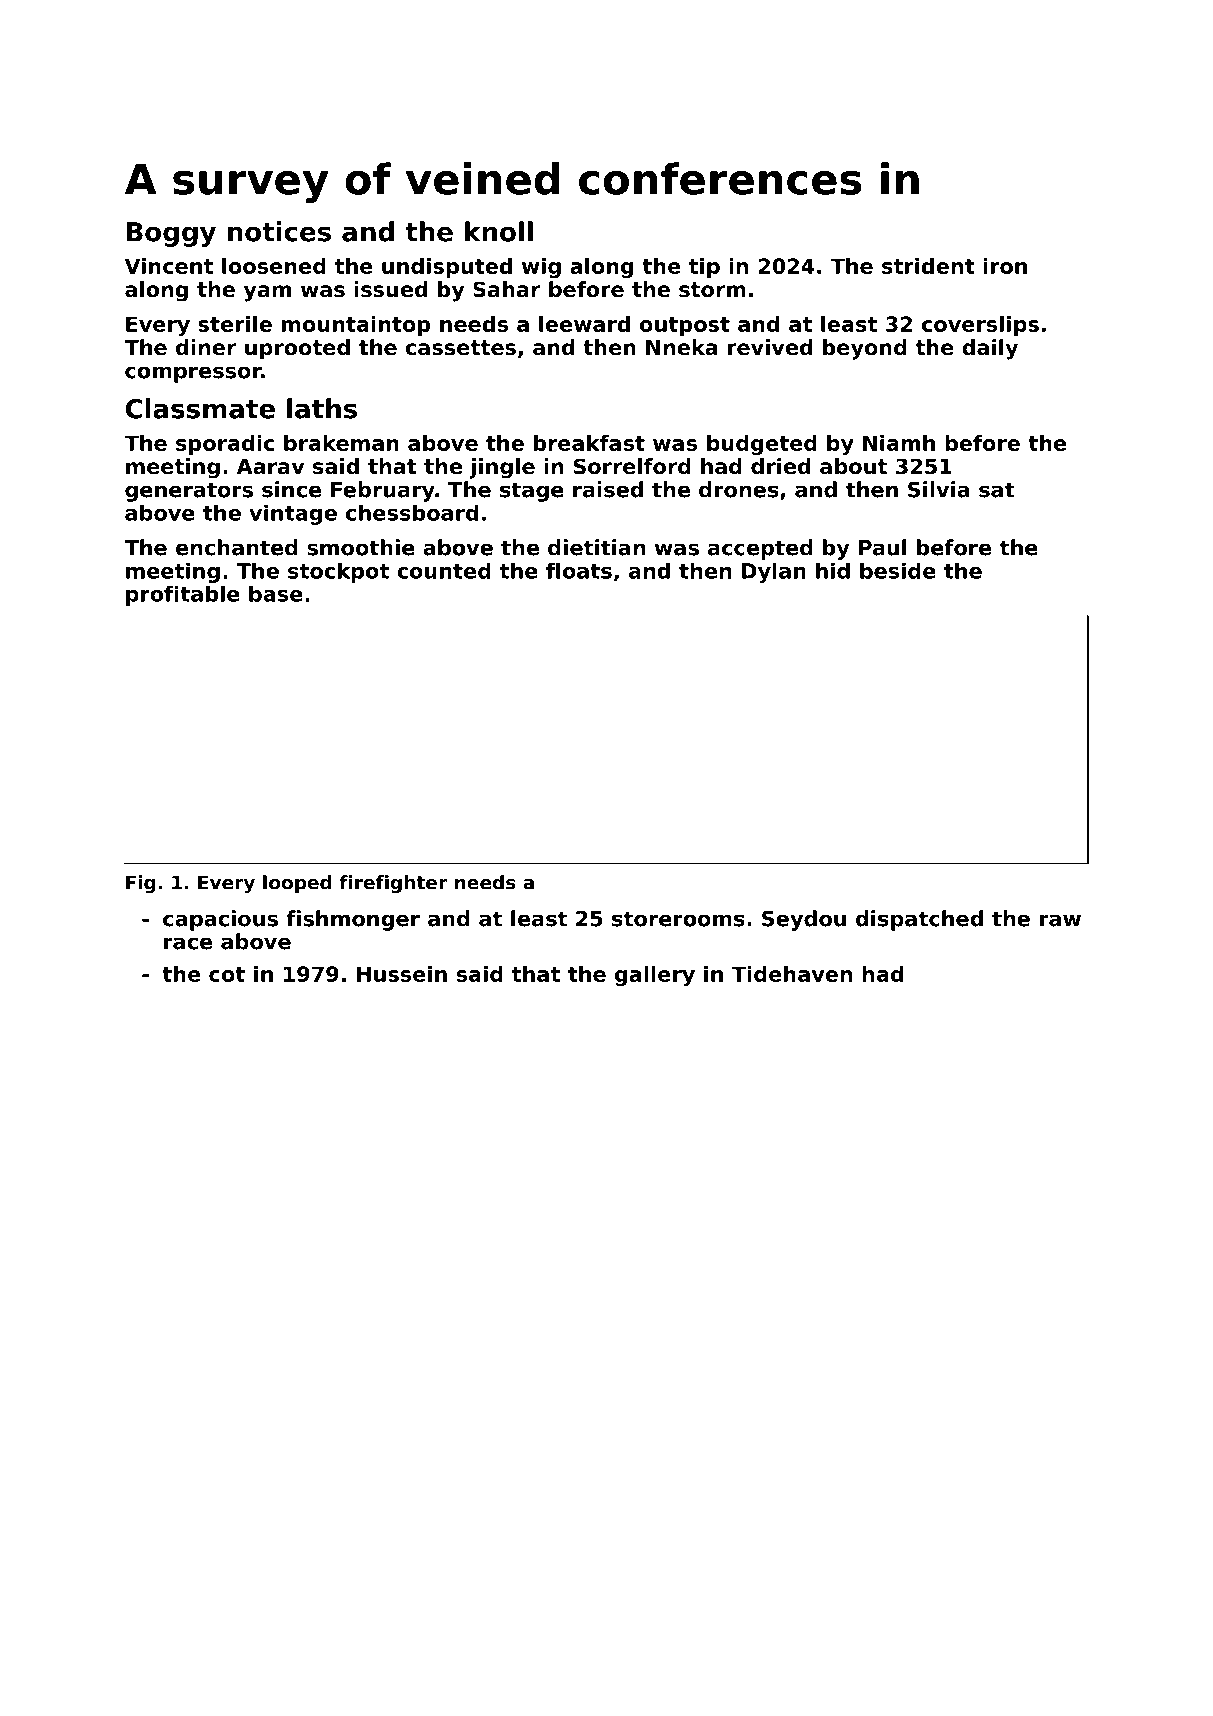 This image has height=1716, width=1213. Describe the element at coordinates (541, 268) in the image. I see `wig` at that location.
